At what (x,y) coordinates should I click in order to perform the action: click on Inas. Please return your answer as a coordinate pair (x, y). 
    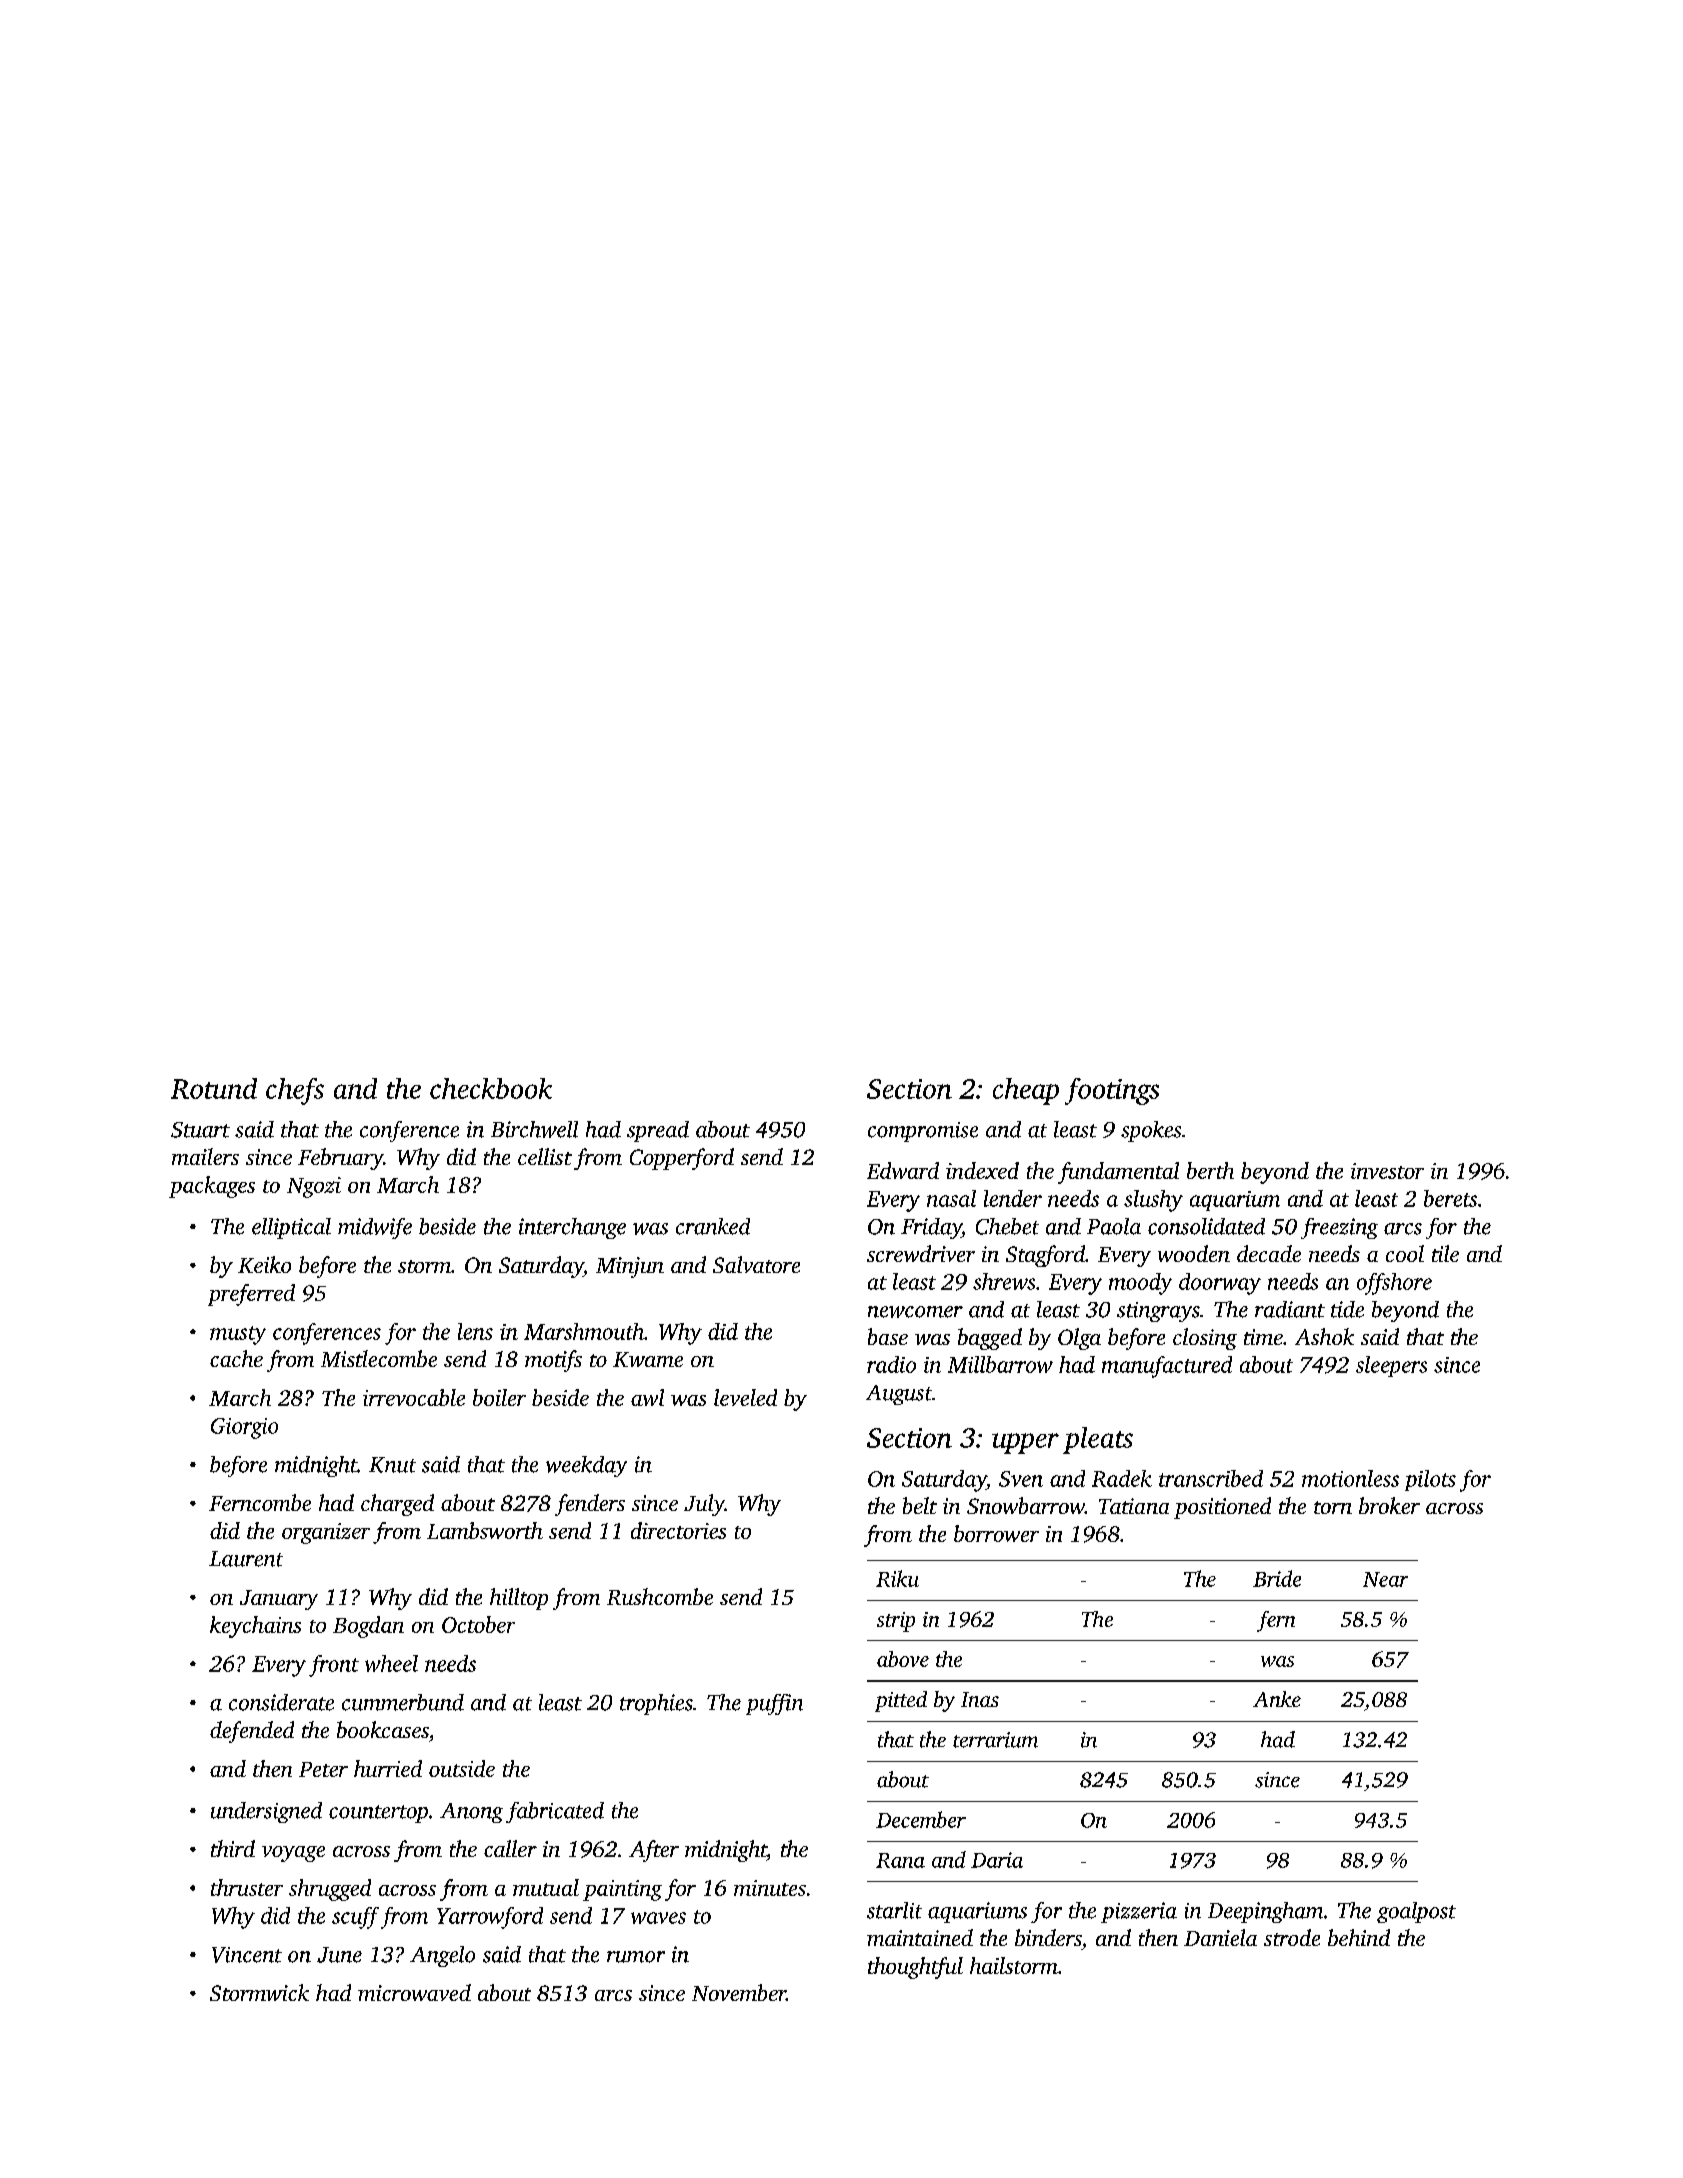
    Looking at the image, I should click on (980, 1699).
